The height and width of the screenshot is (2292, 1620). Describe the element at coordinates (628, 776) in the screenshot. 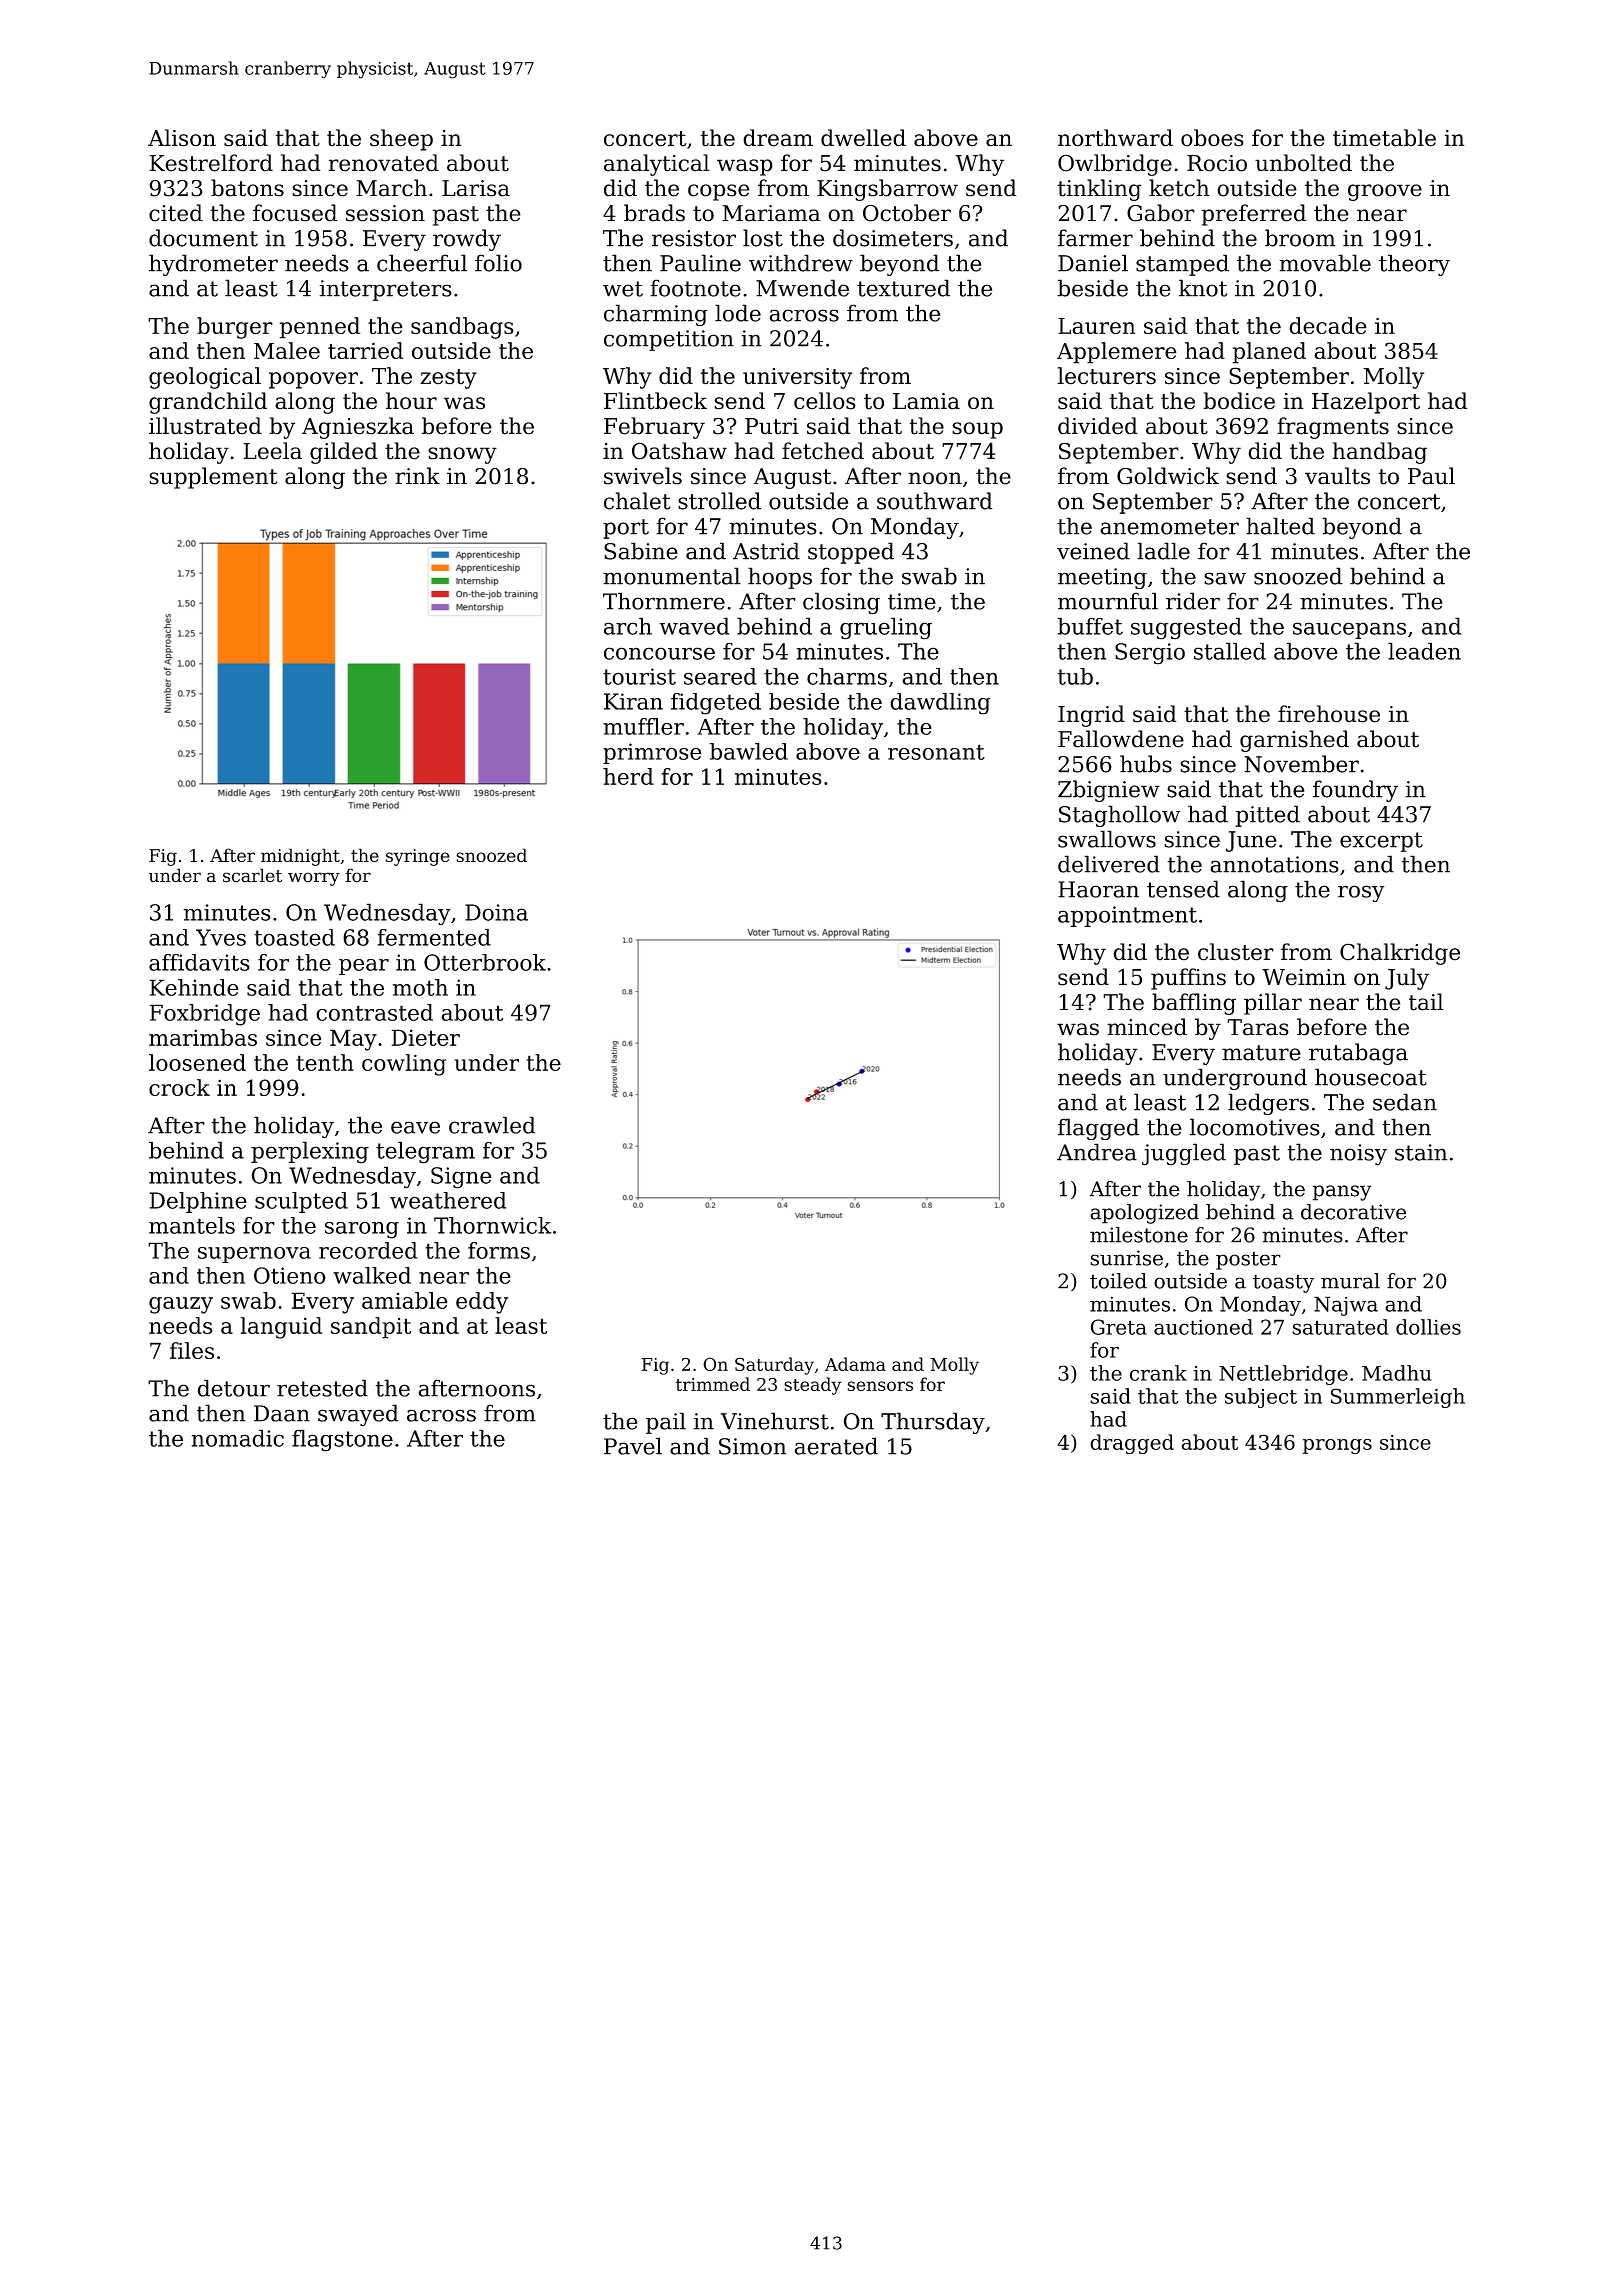

I see `herd` at that location.
